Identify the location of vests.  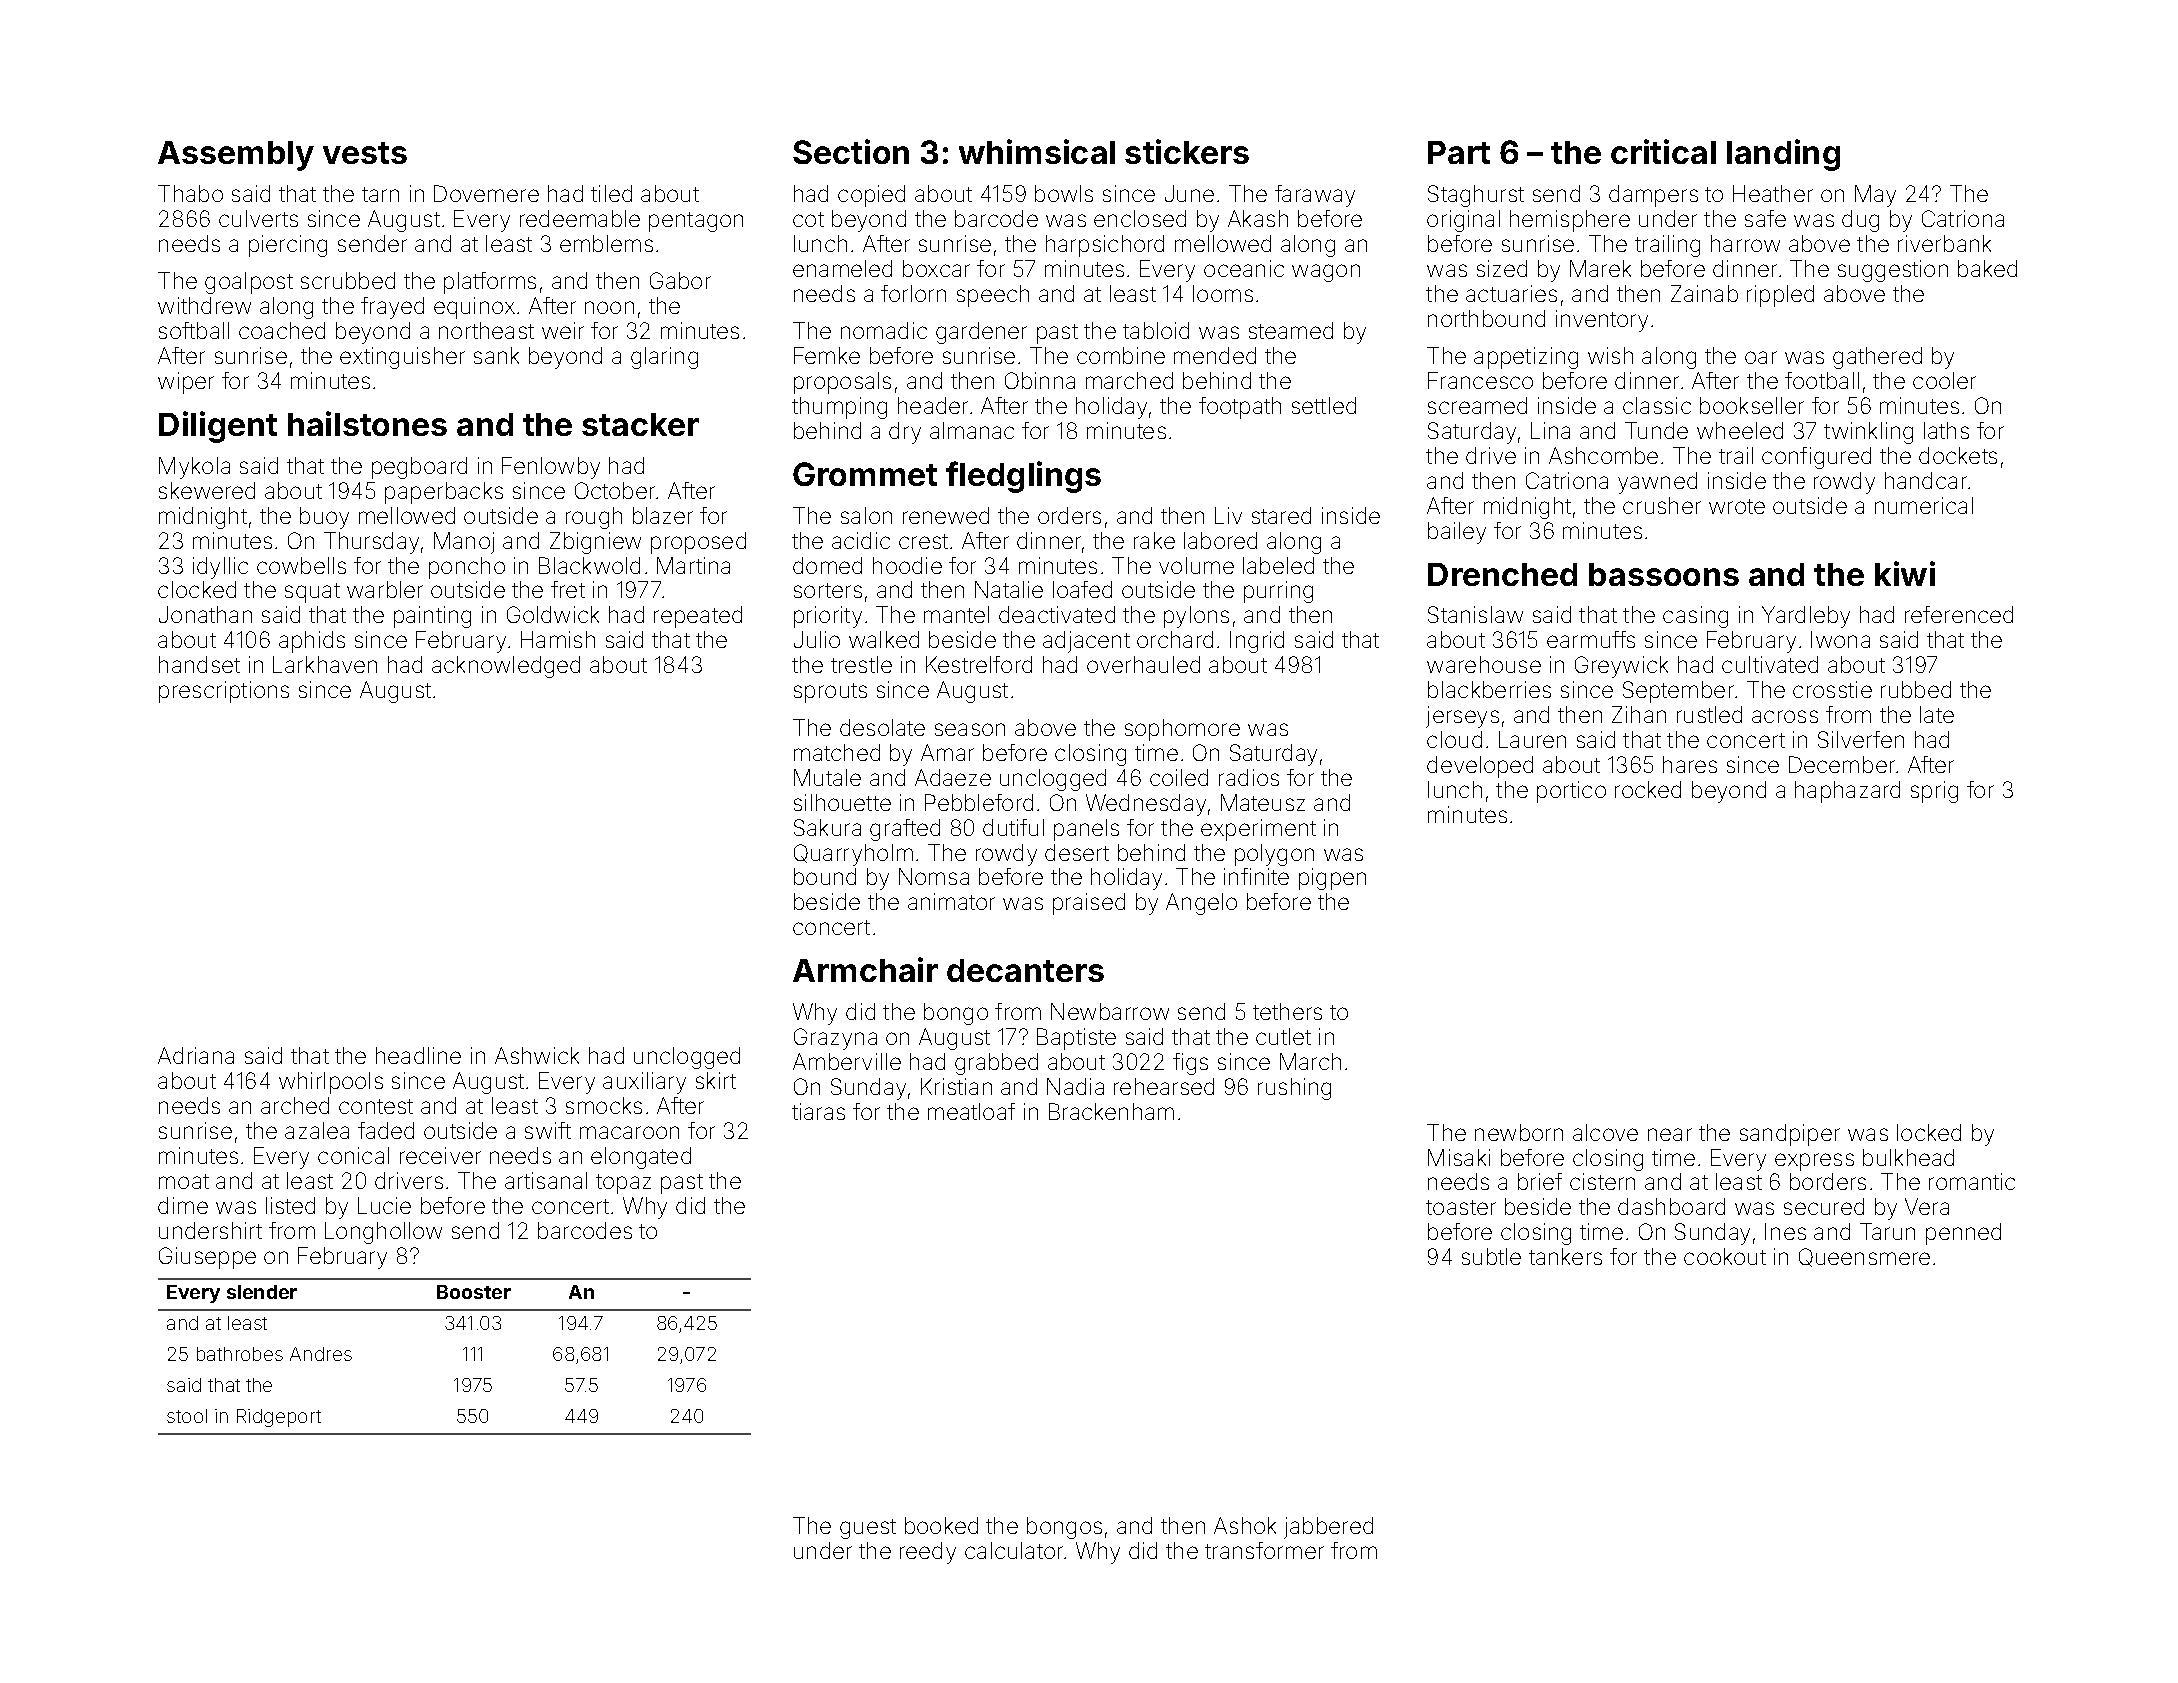
(365, 153).
